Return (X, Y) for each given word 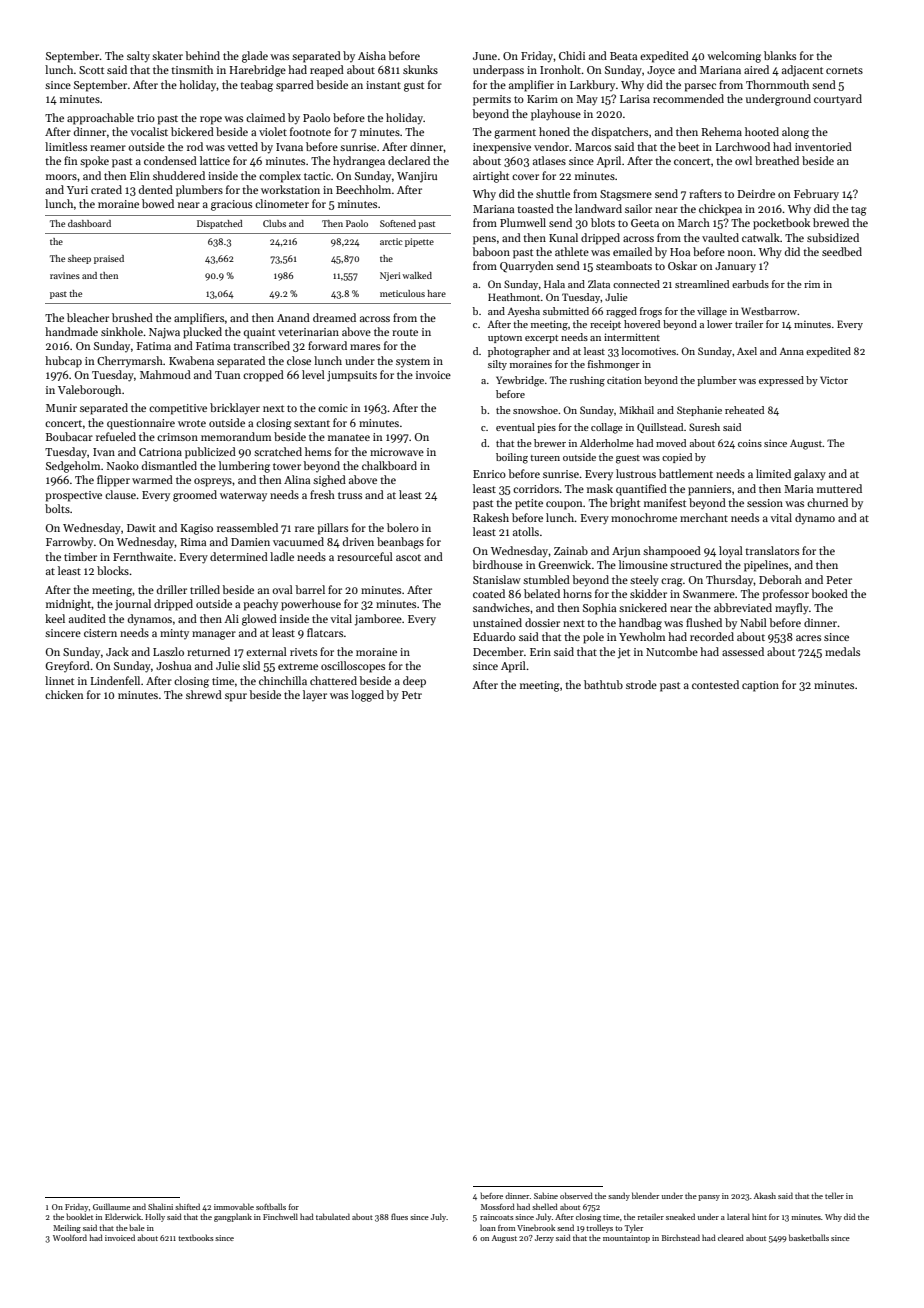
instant (383, 85)
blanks (780, 55)
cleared (731, 1237)
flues (399, 1216)
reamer (108, 148)
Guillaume (111, 1206)
